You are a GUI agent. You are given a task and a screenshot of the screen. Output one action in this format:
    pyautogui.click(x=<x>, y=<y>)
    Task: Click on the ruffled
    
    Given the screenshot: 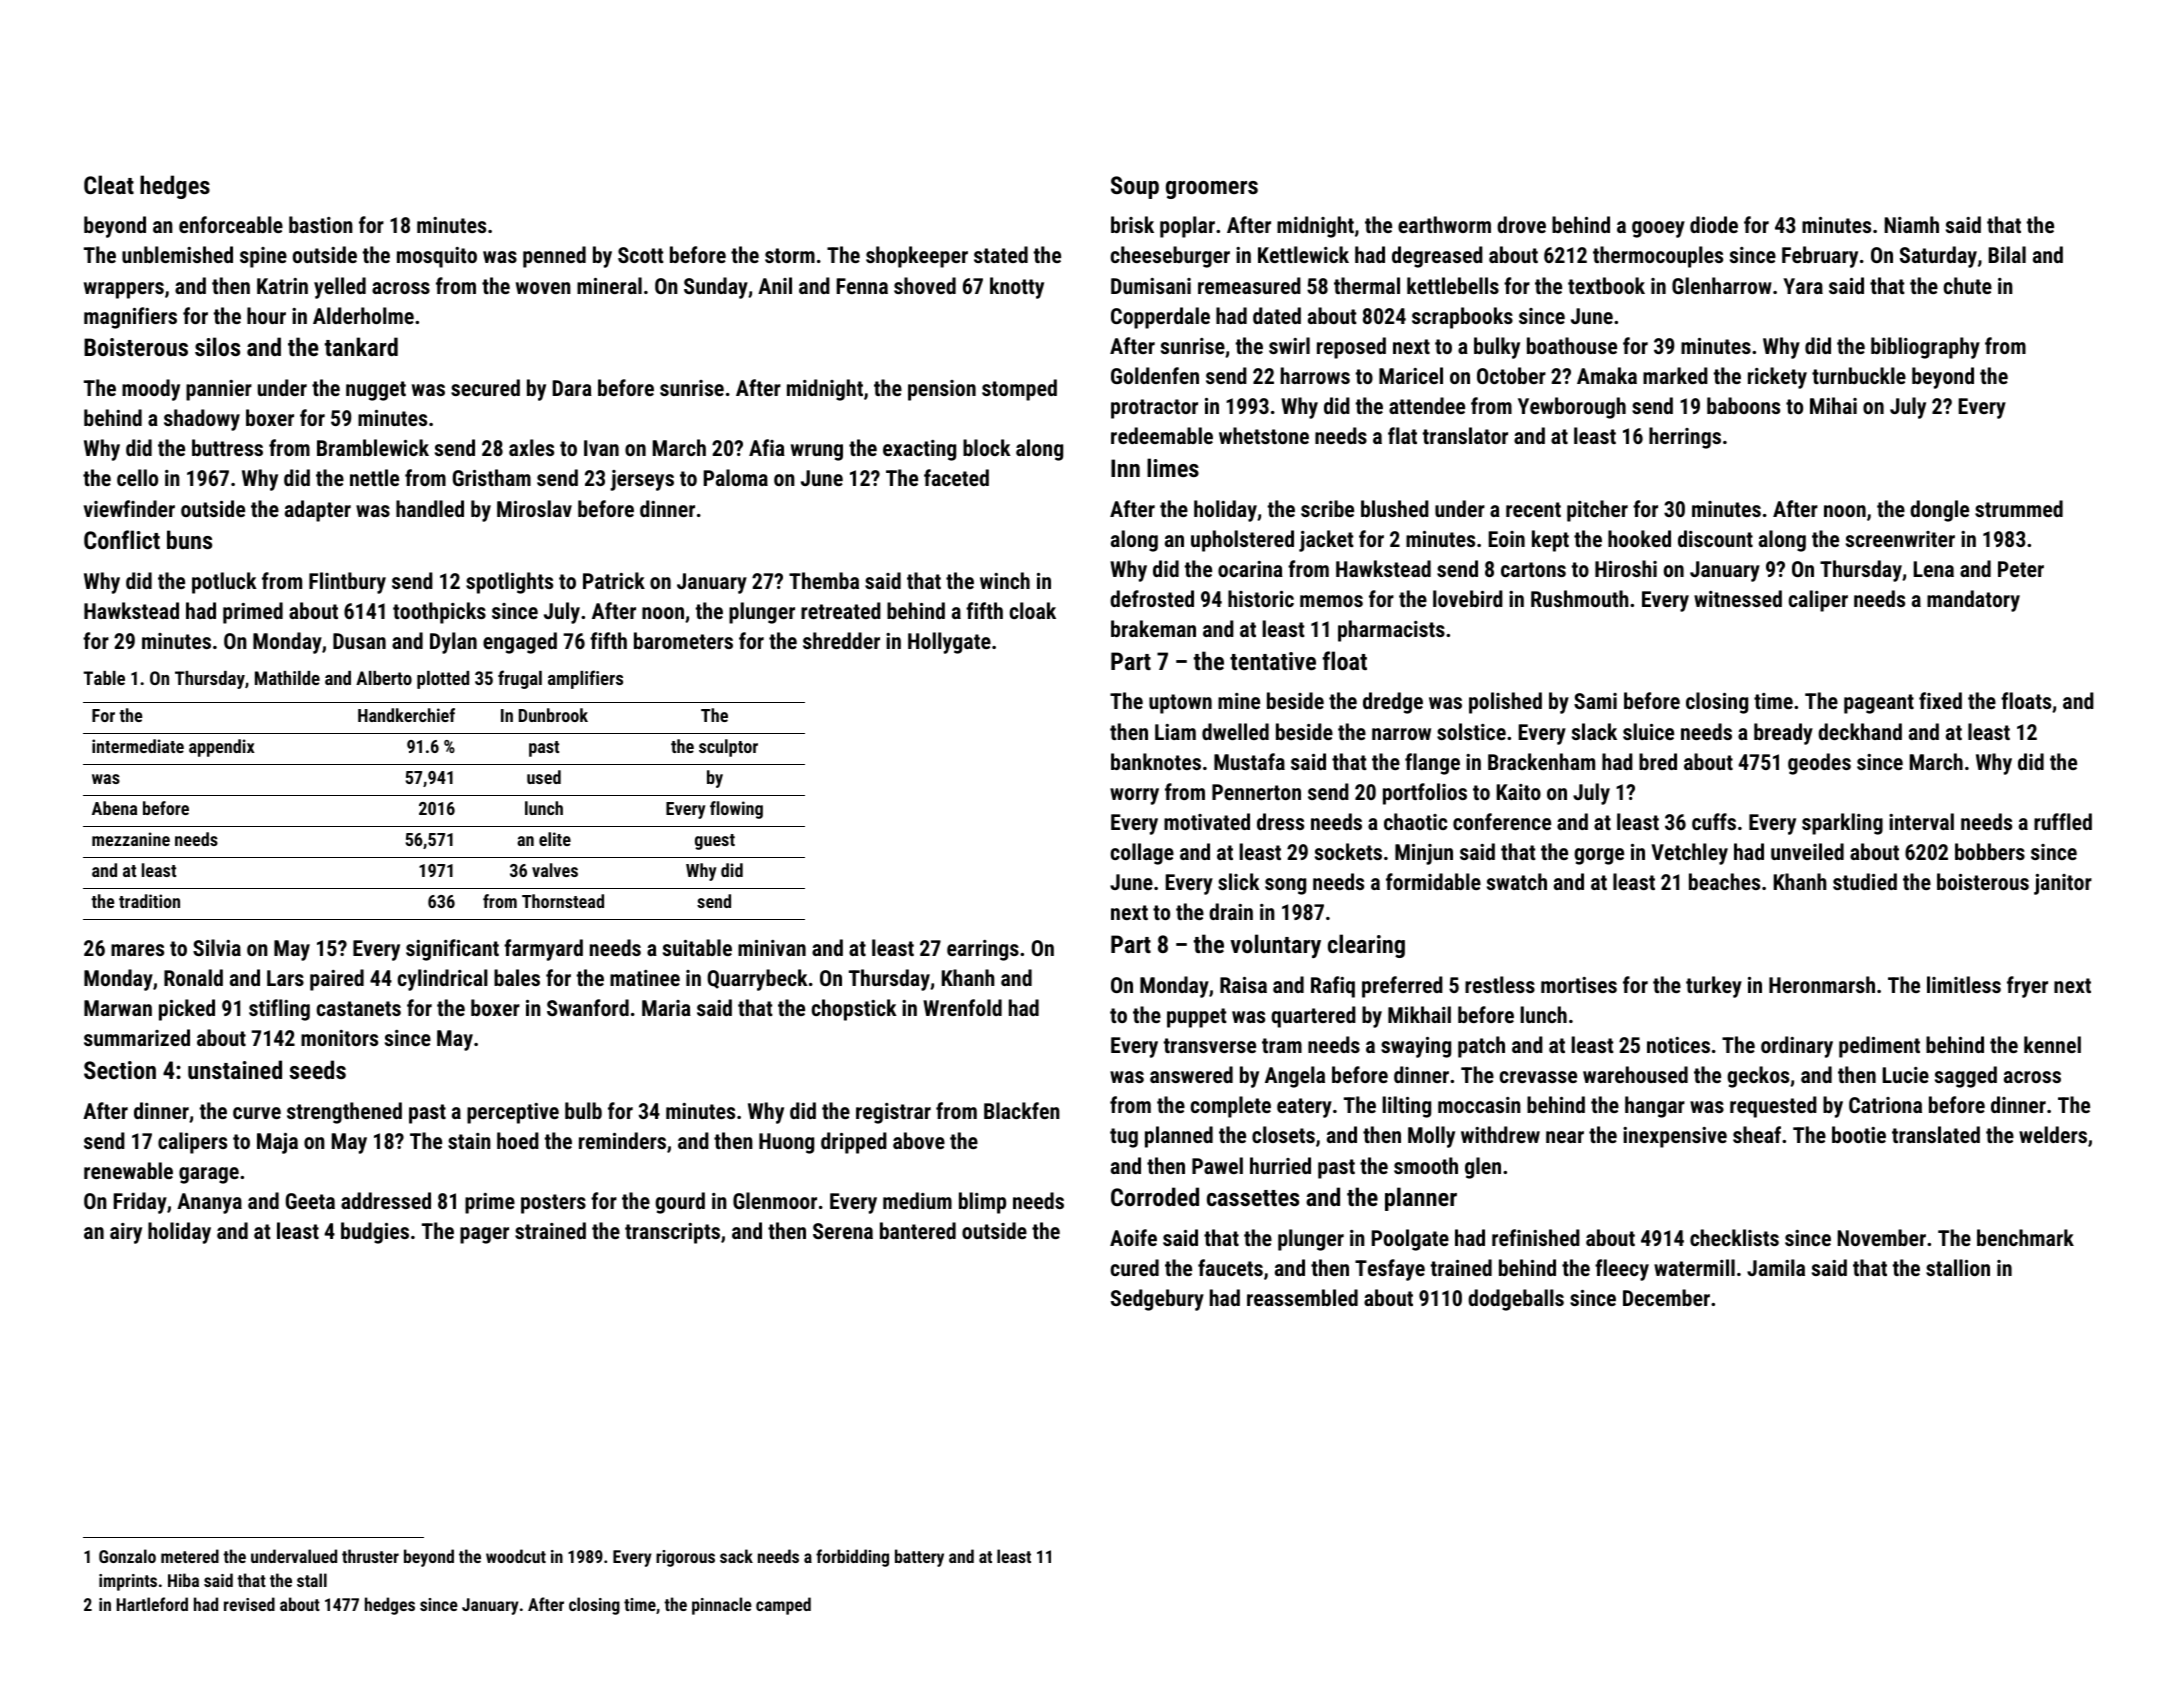 What is the action you would take?
    pyautogui.click(x=2063, y=821)
